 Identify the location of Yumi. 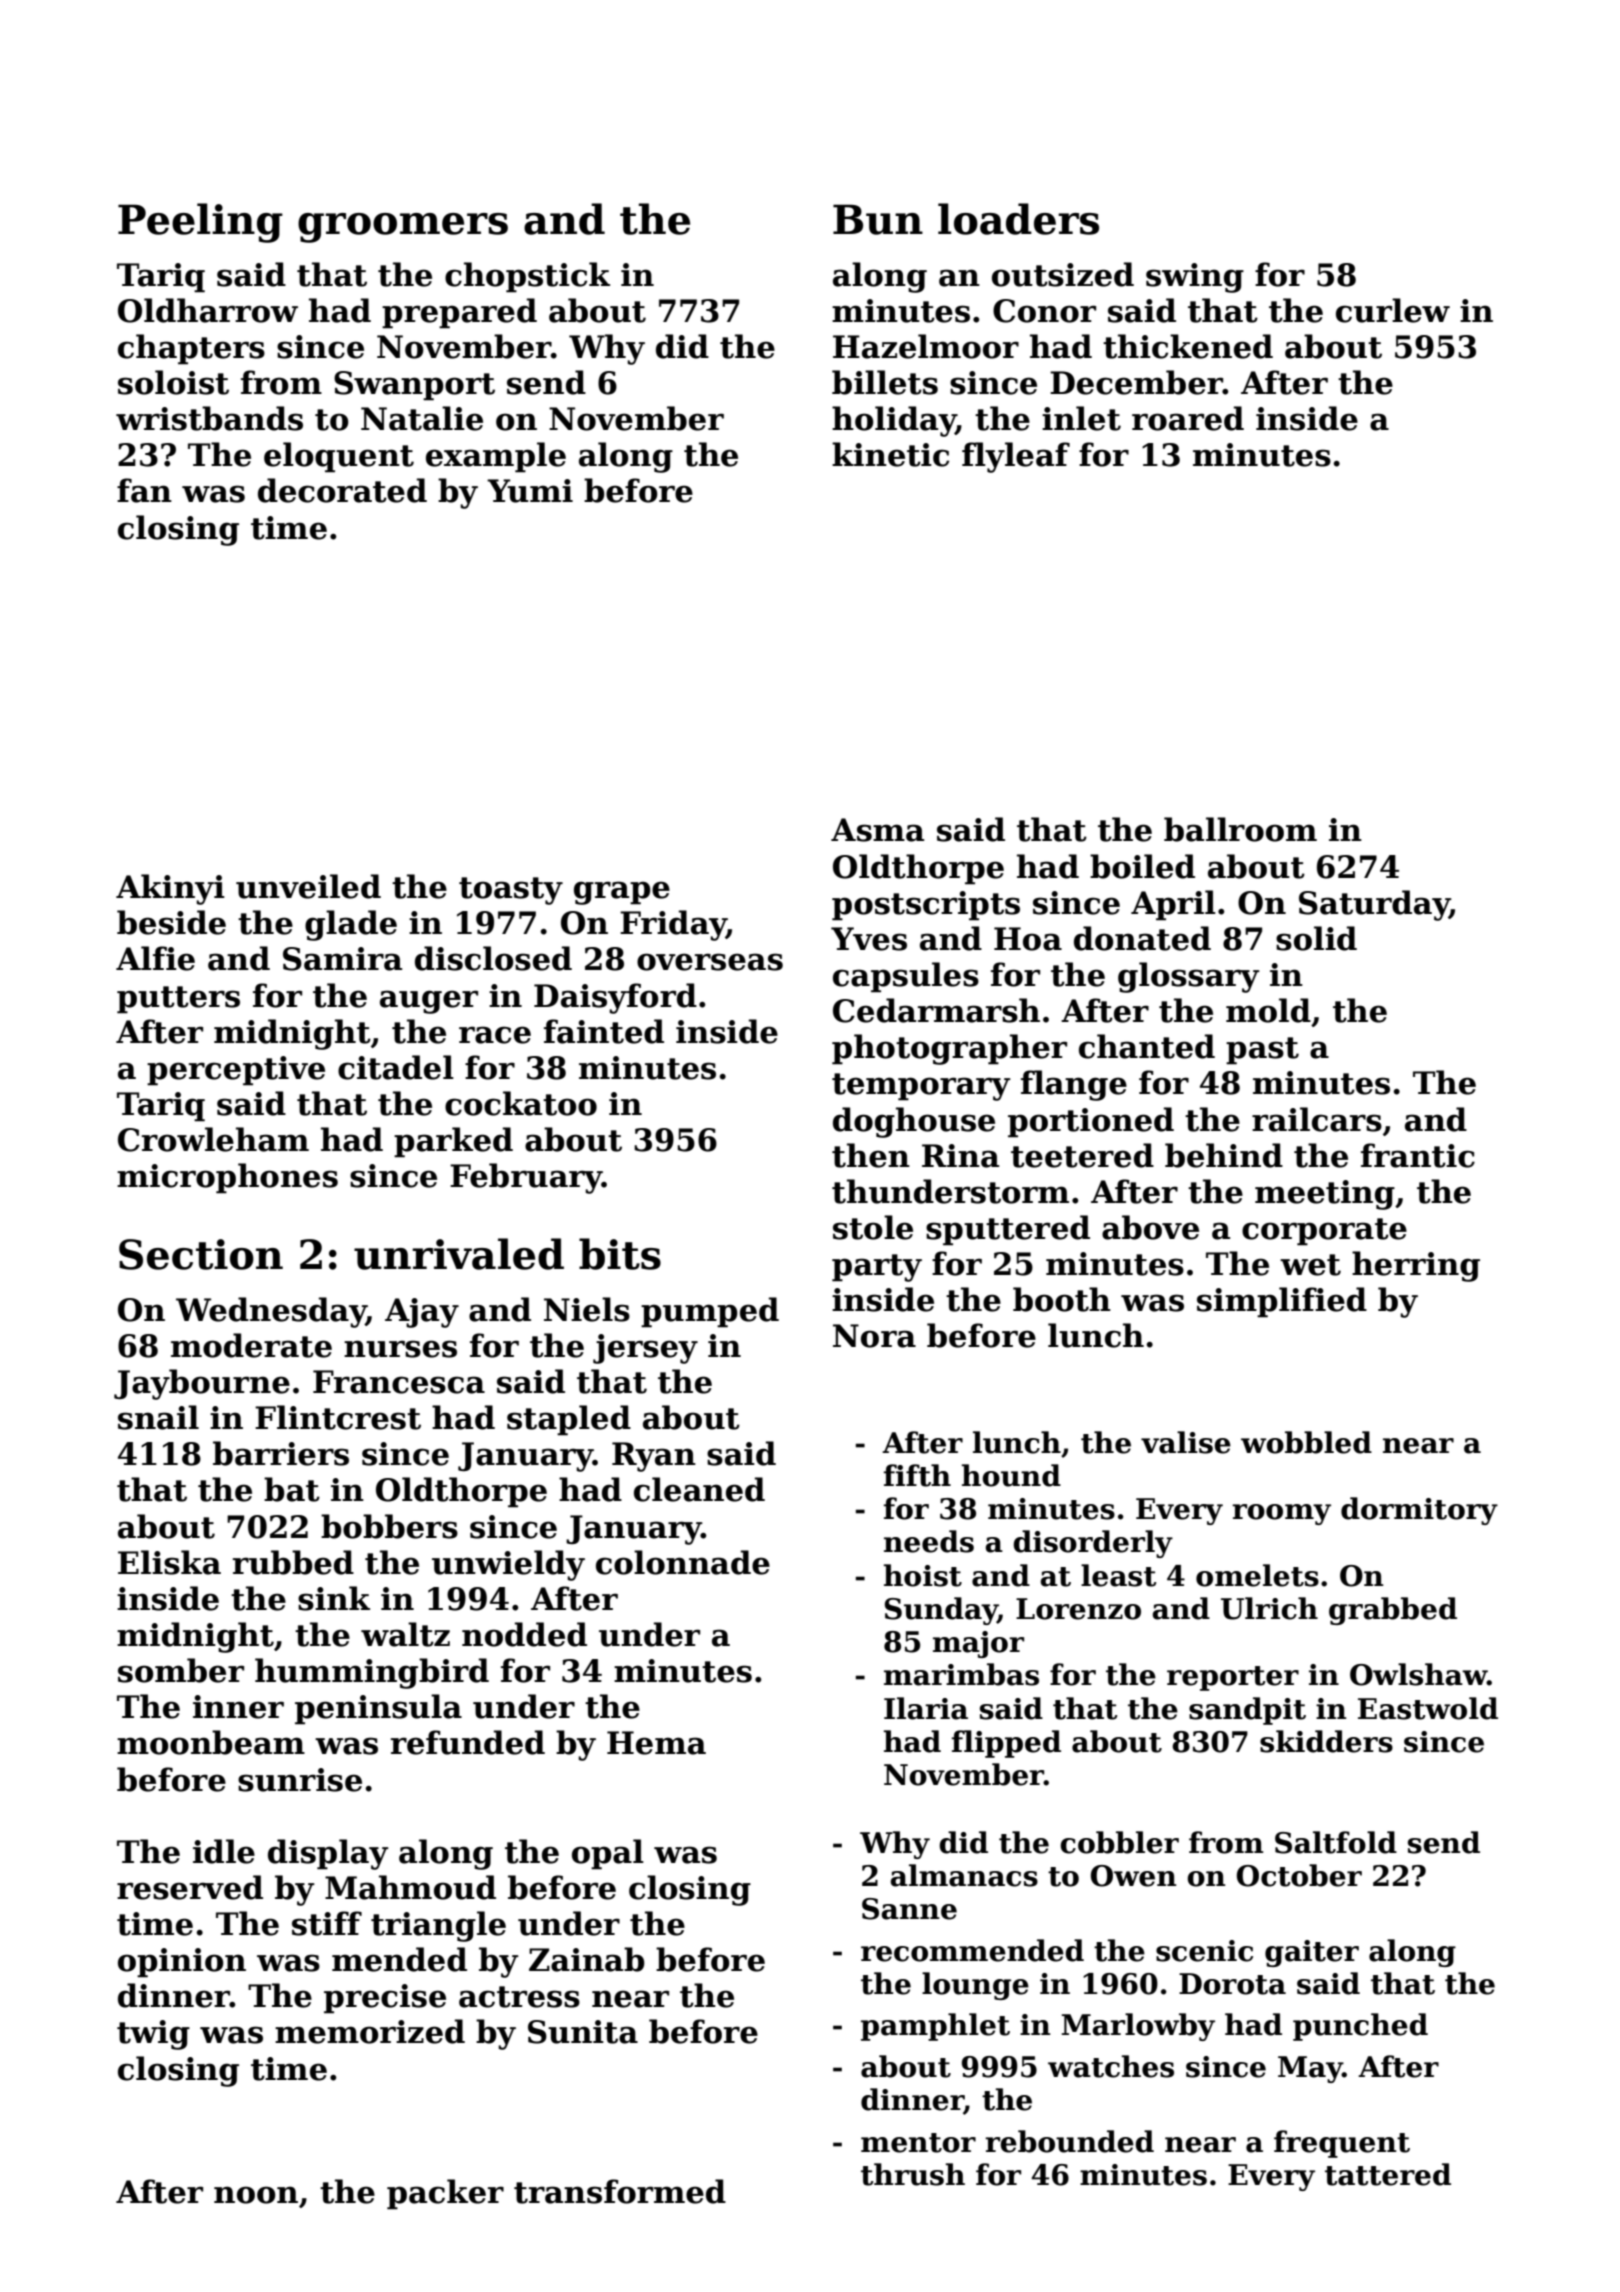
(530, 491).
